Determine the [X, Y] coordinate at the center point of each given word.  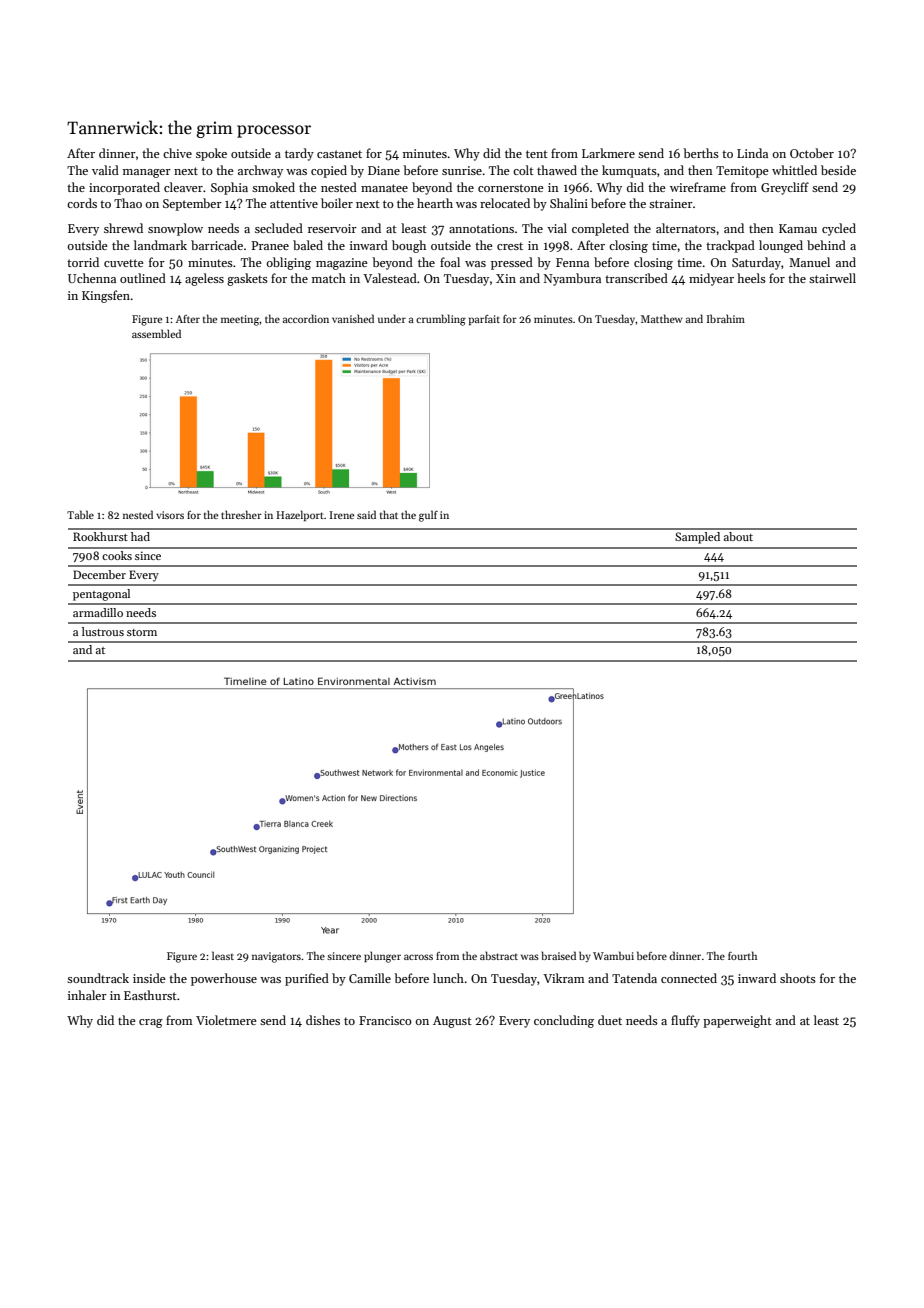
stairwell [832, 278]
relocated [505, 203]
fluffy [685, 1021]
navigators [276, 957]
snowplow [175, 229]
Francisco [385, 1020]
